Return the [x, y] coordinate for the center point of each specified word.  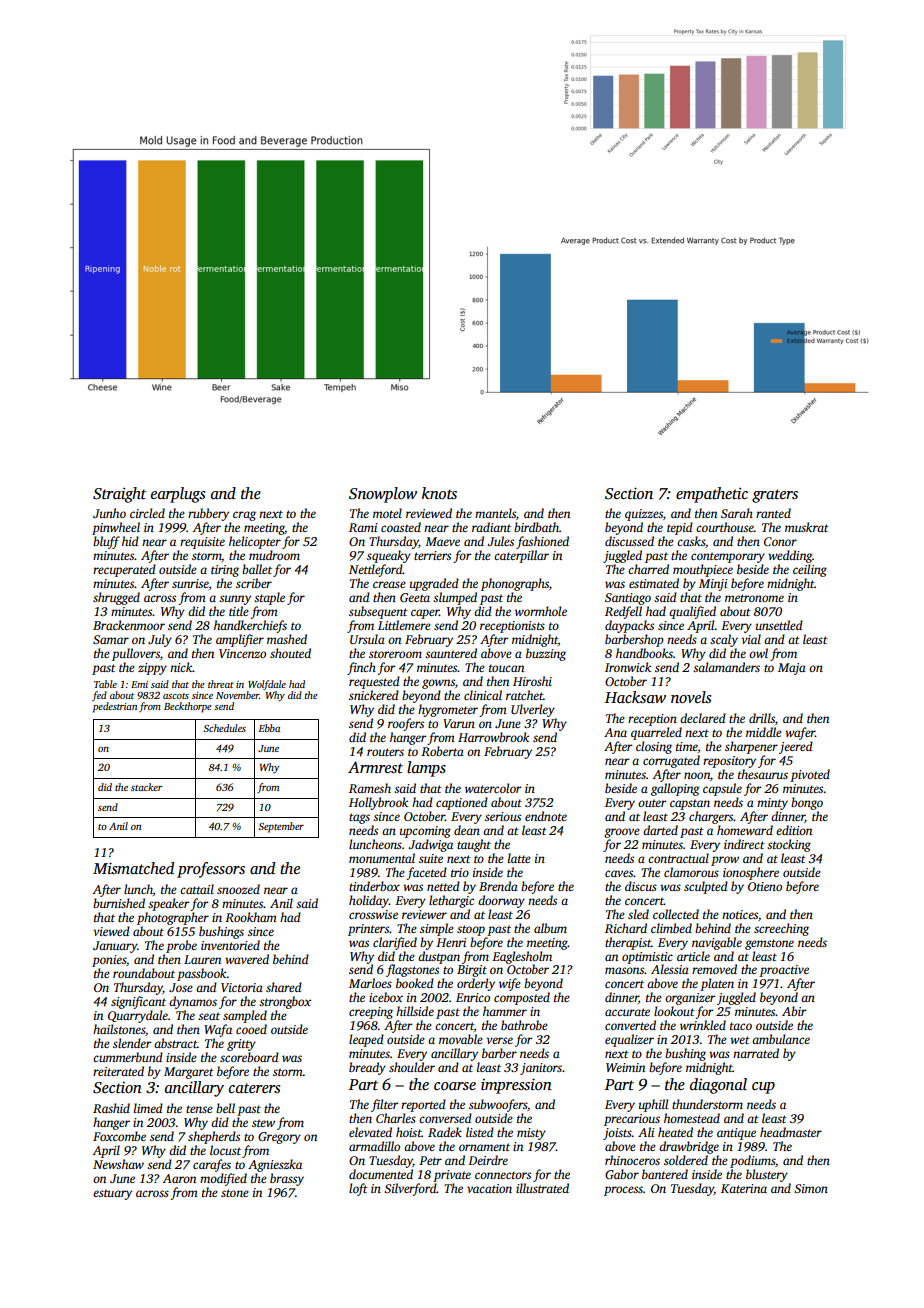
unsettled [779, 625]
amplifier [240, 640]
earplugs [178, 495]
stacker [147, 787]
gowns [438, 684]
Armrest [375, 768]
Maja [792, 669]
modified [223, 1179]
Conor [780, 541]
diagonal [718, 1086]
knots [439, 493]
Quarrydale [138, 1016]
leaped [366, 1040]
